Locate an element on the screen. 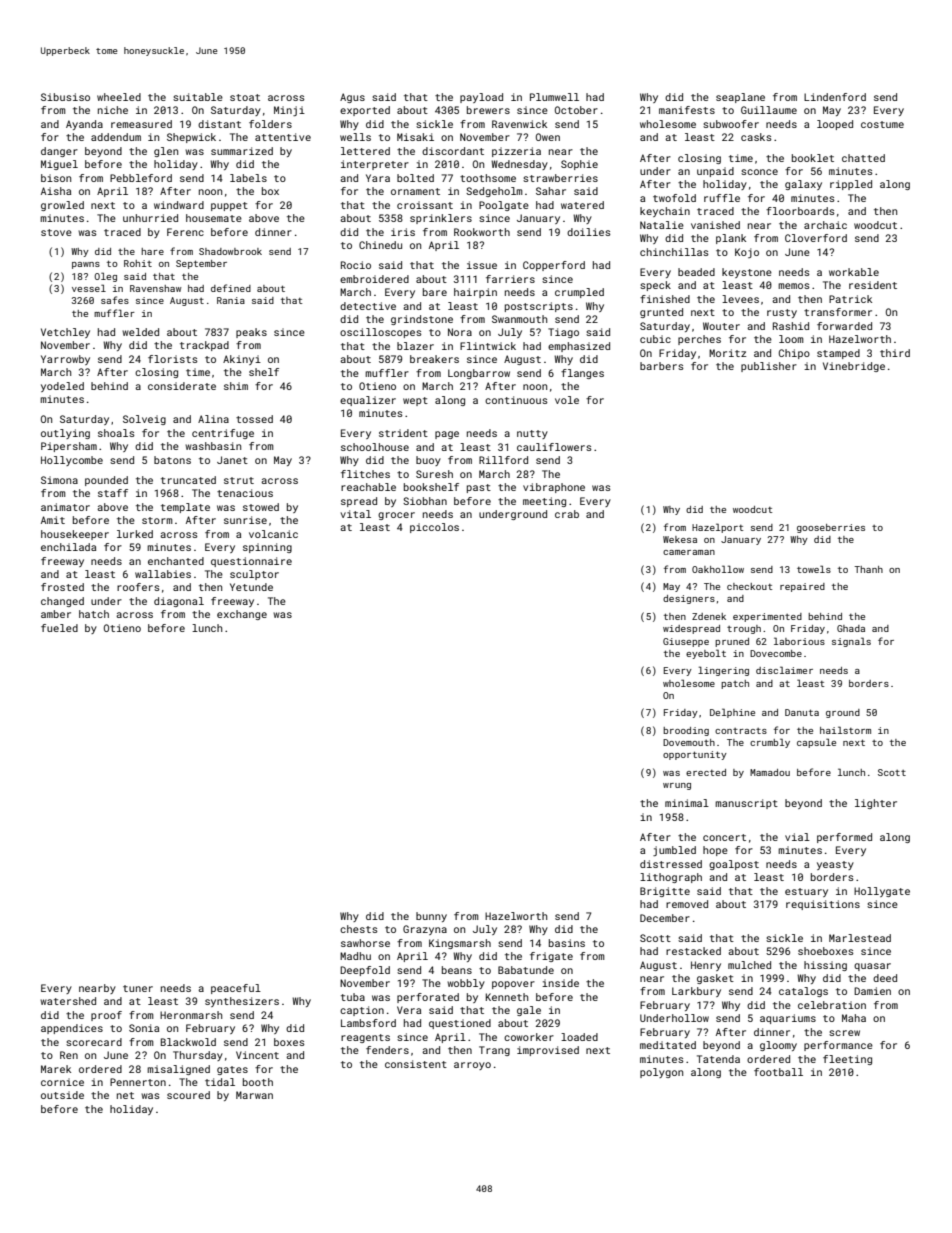  Plumwell is located at coordinates (554, 97).
